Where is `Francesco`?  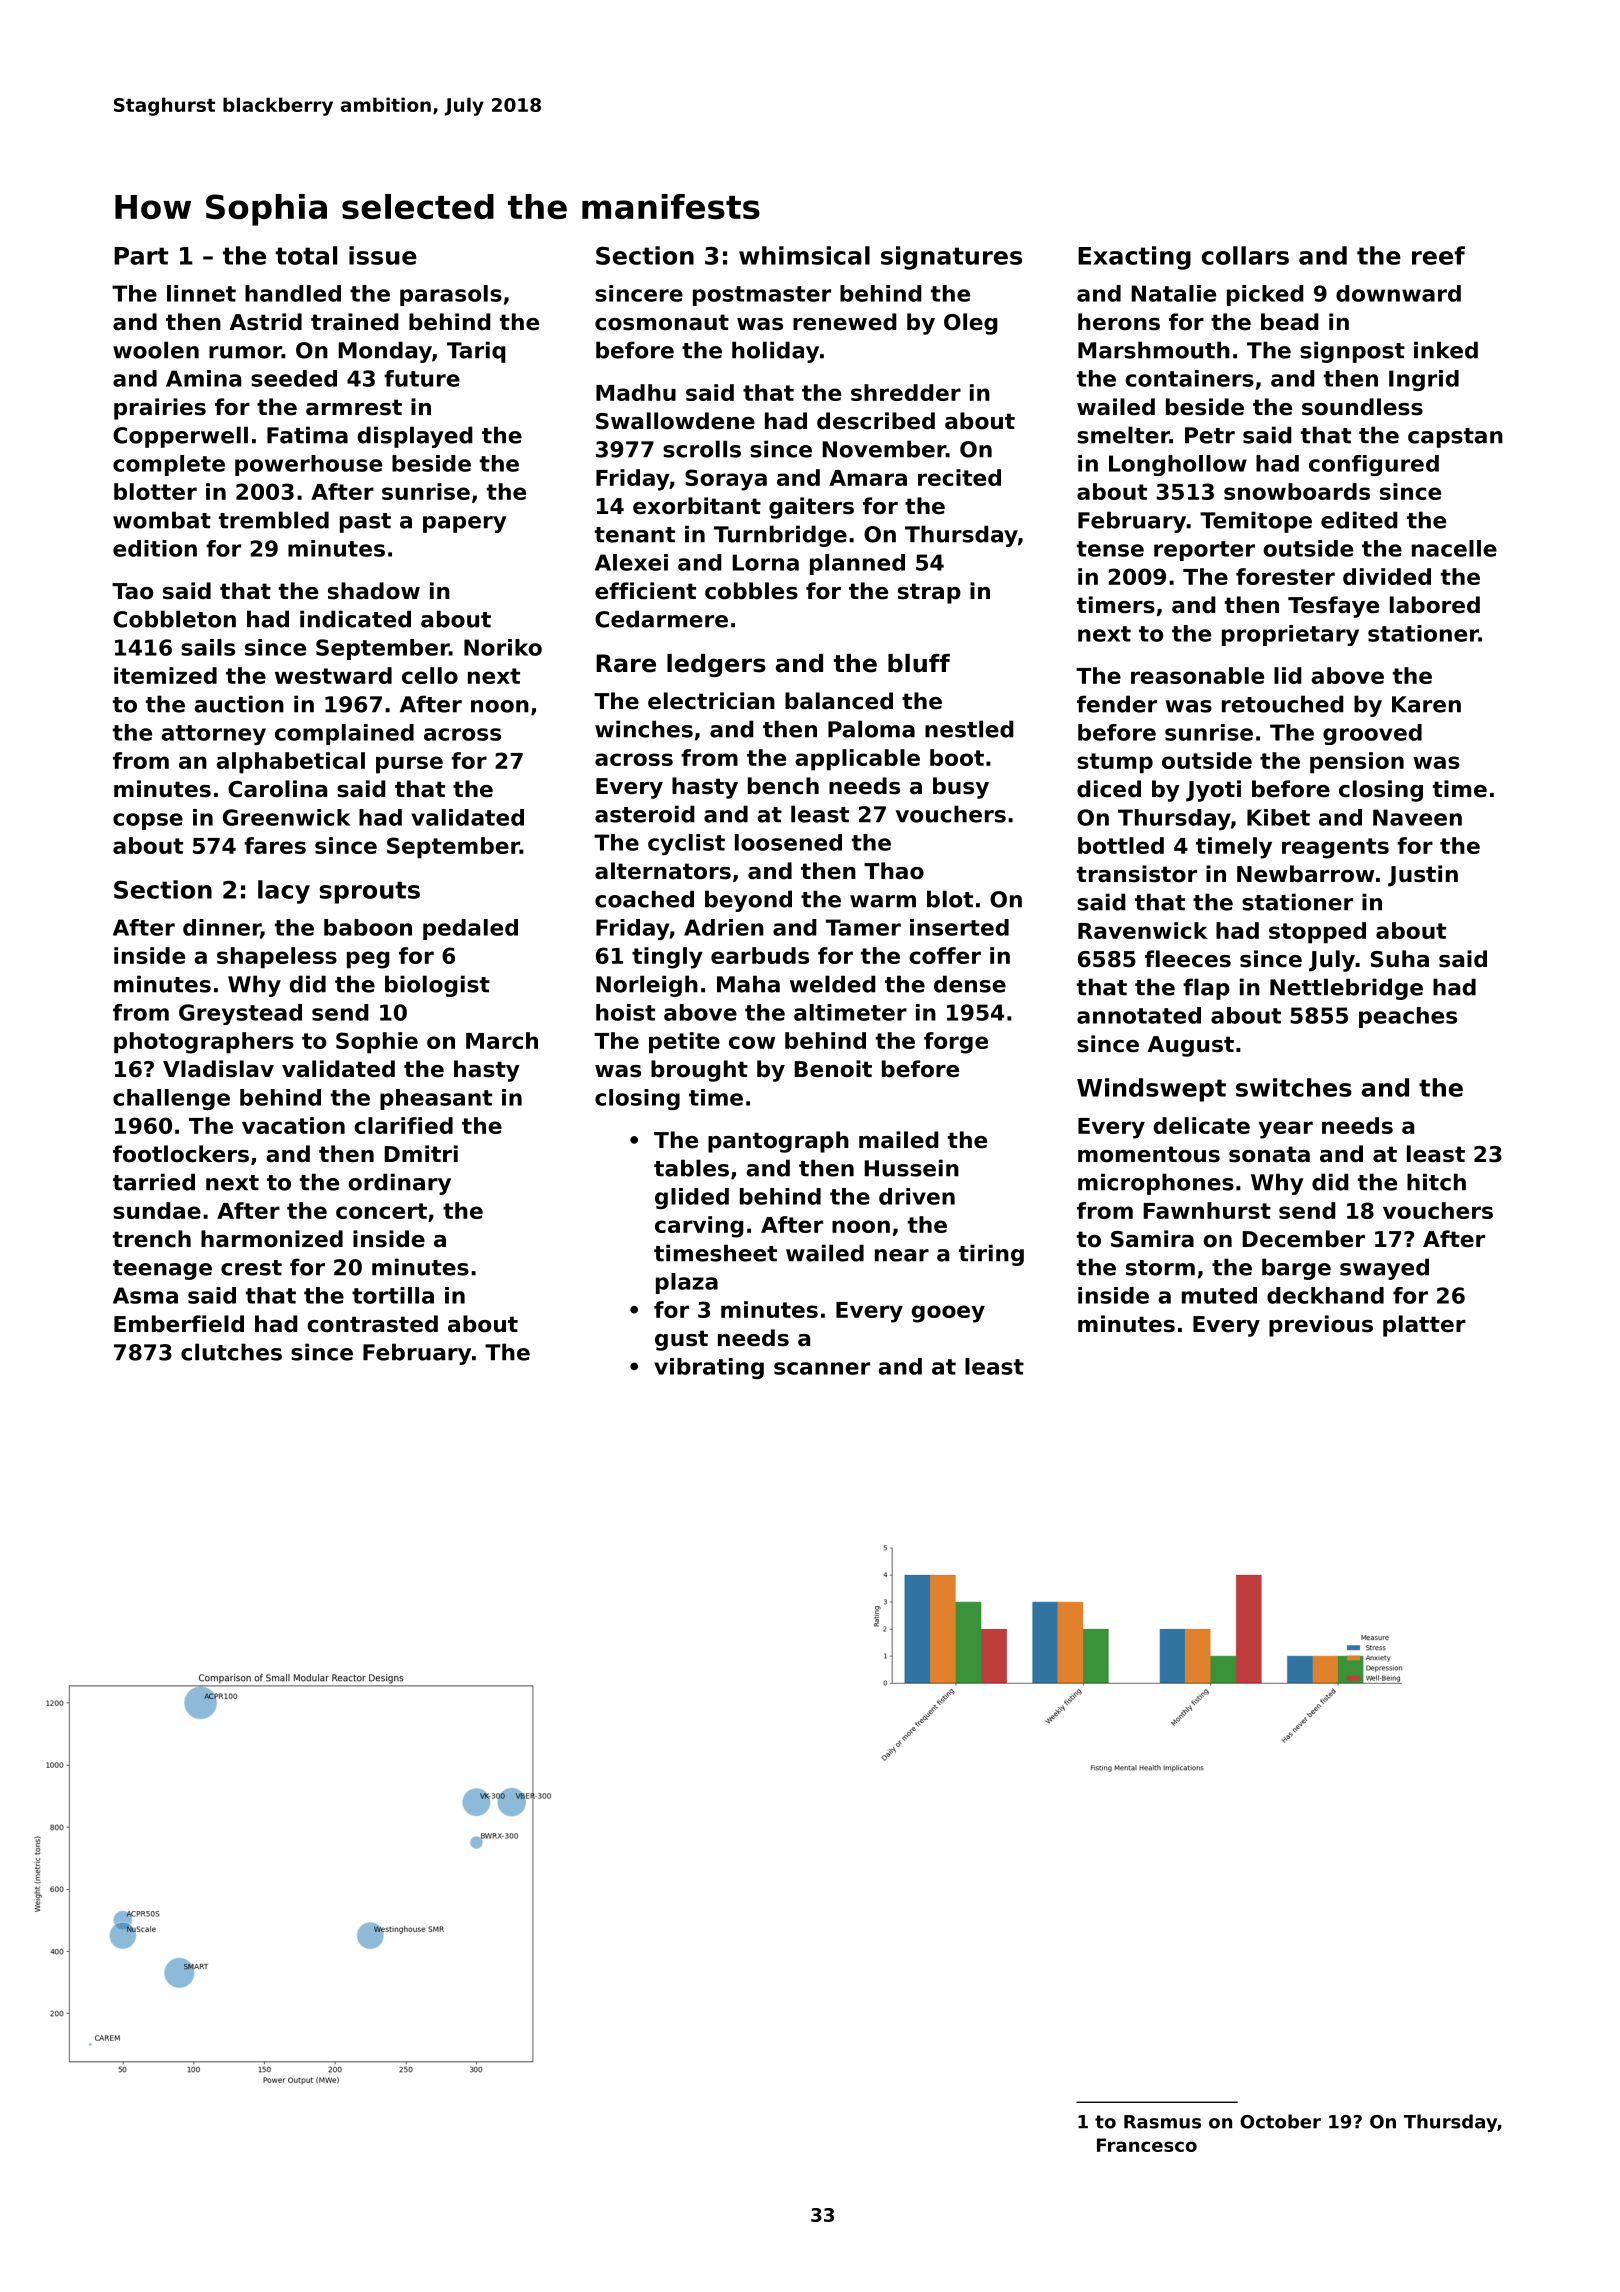
Francesco is located at coordinates (1147, 2145).
